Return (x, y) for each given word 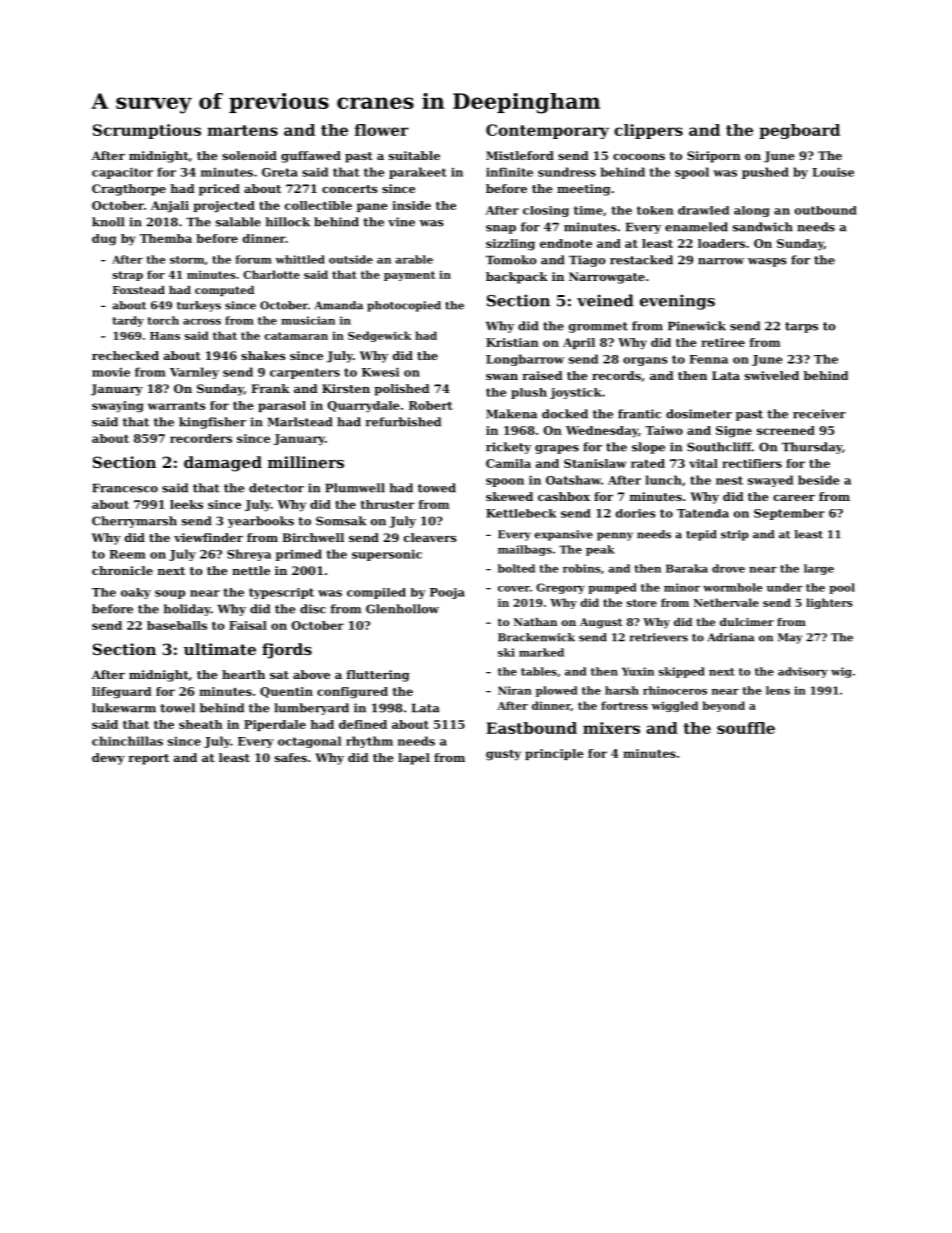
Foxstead (139, 290)
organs (645, 361)
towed (437, 488)
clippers (648, 131)
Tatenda (703, 513)
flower (382, 130)
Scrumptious (147, 131)
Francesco (125, 488)
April (579, 343)
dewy (108, 759)
